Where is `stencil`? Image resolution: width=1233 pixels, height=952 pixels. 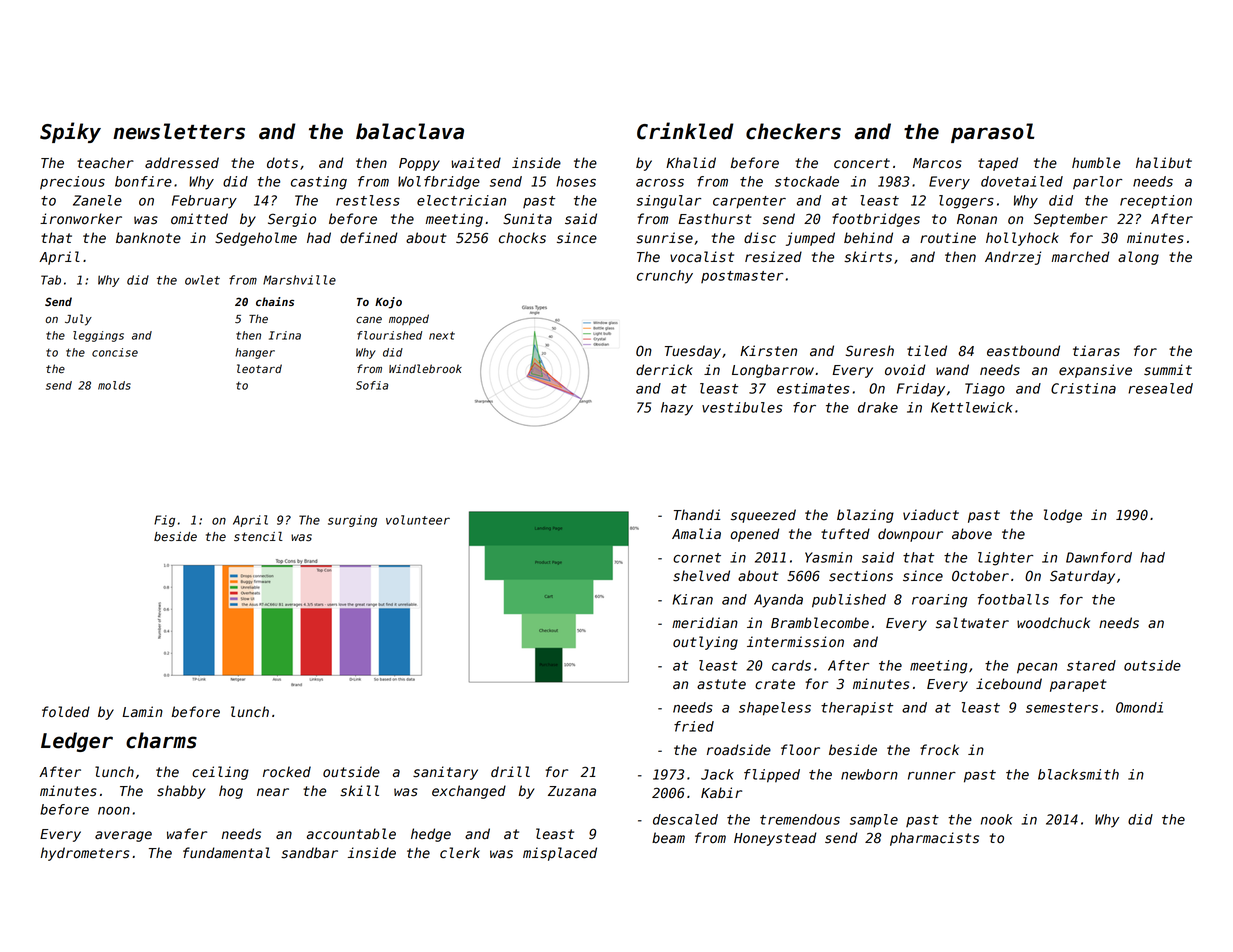 stencil is located at coordinates (258, 536).
